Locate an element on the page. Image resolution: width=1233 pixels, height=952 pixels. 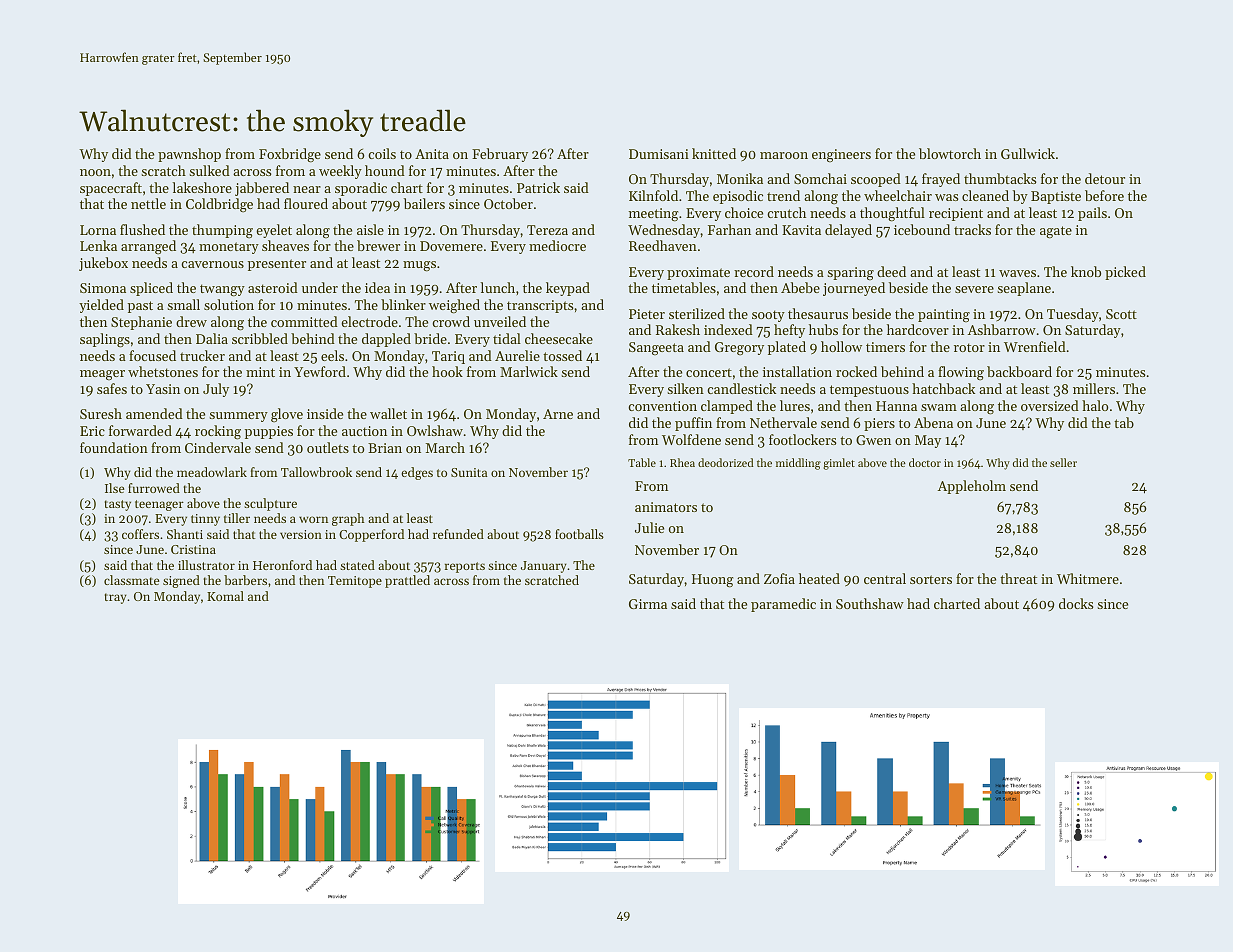
Wrenfield is located at coordinates (1035, 346).
